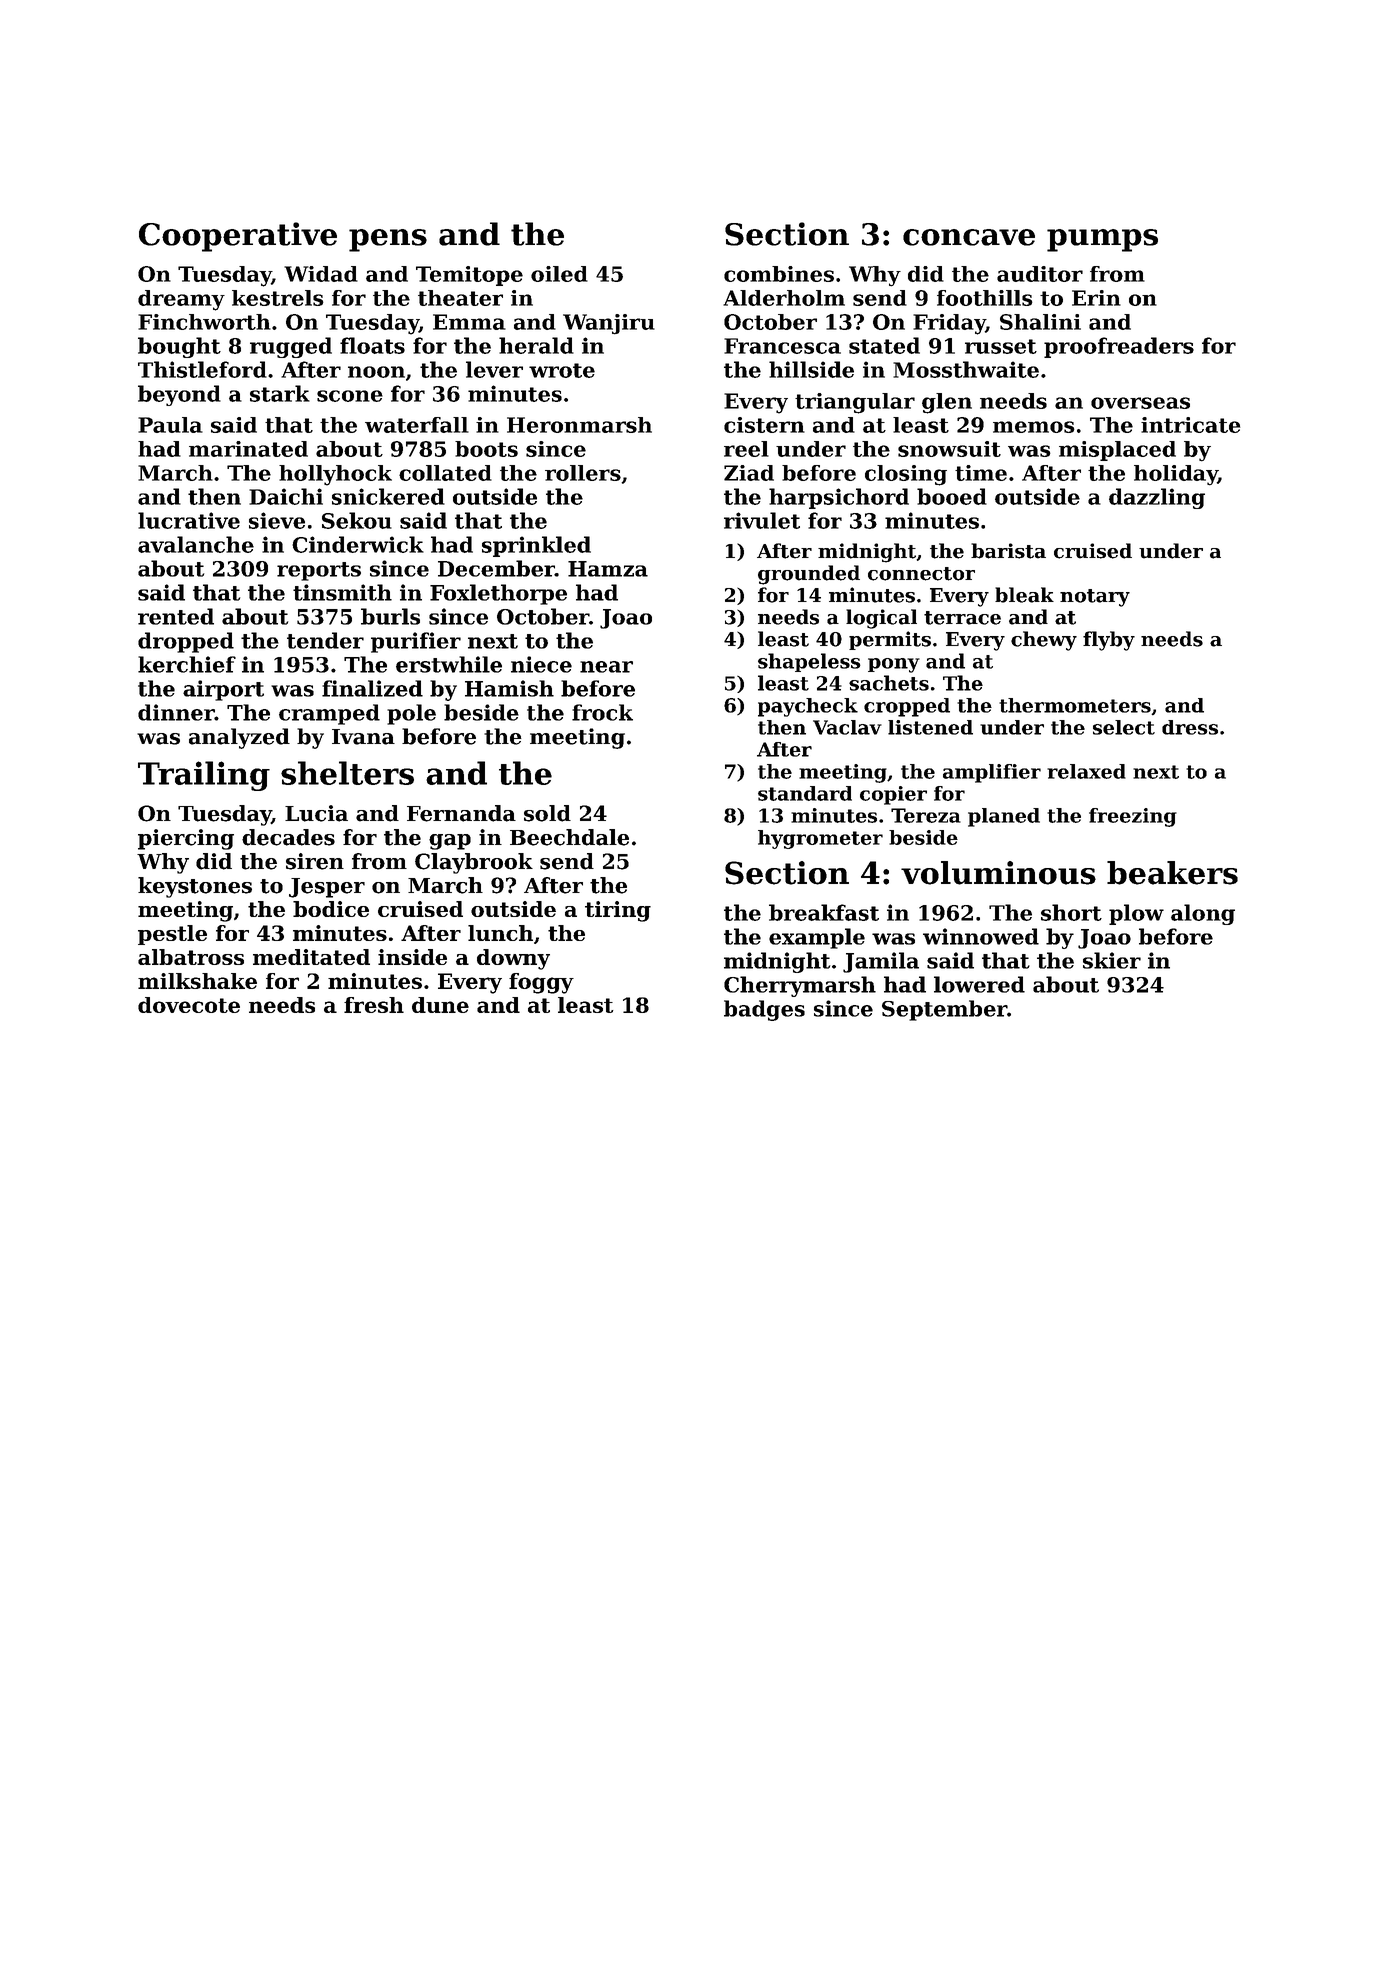 The width and height of the image is (1386, 1969). I want to click on breakfast, so click(824, 912).
